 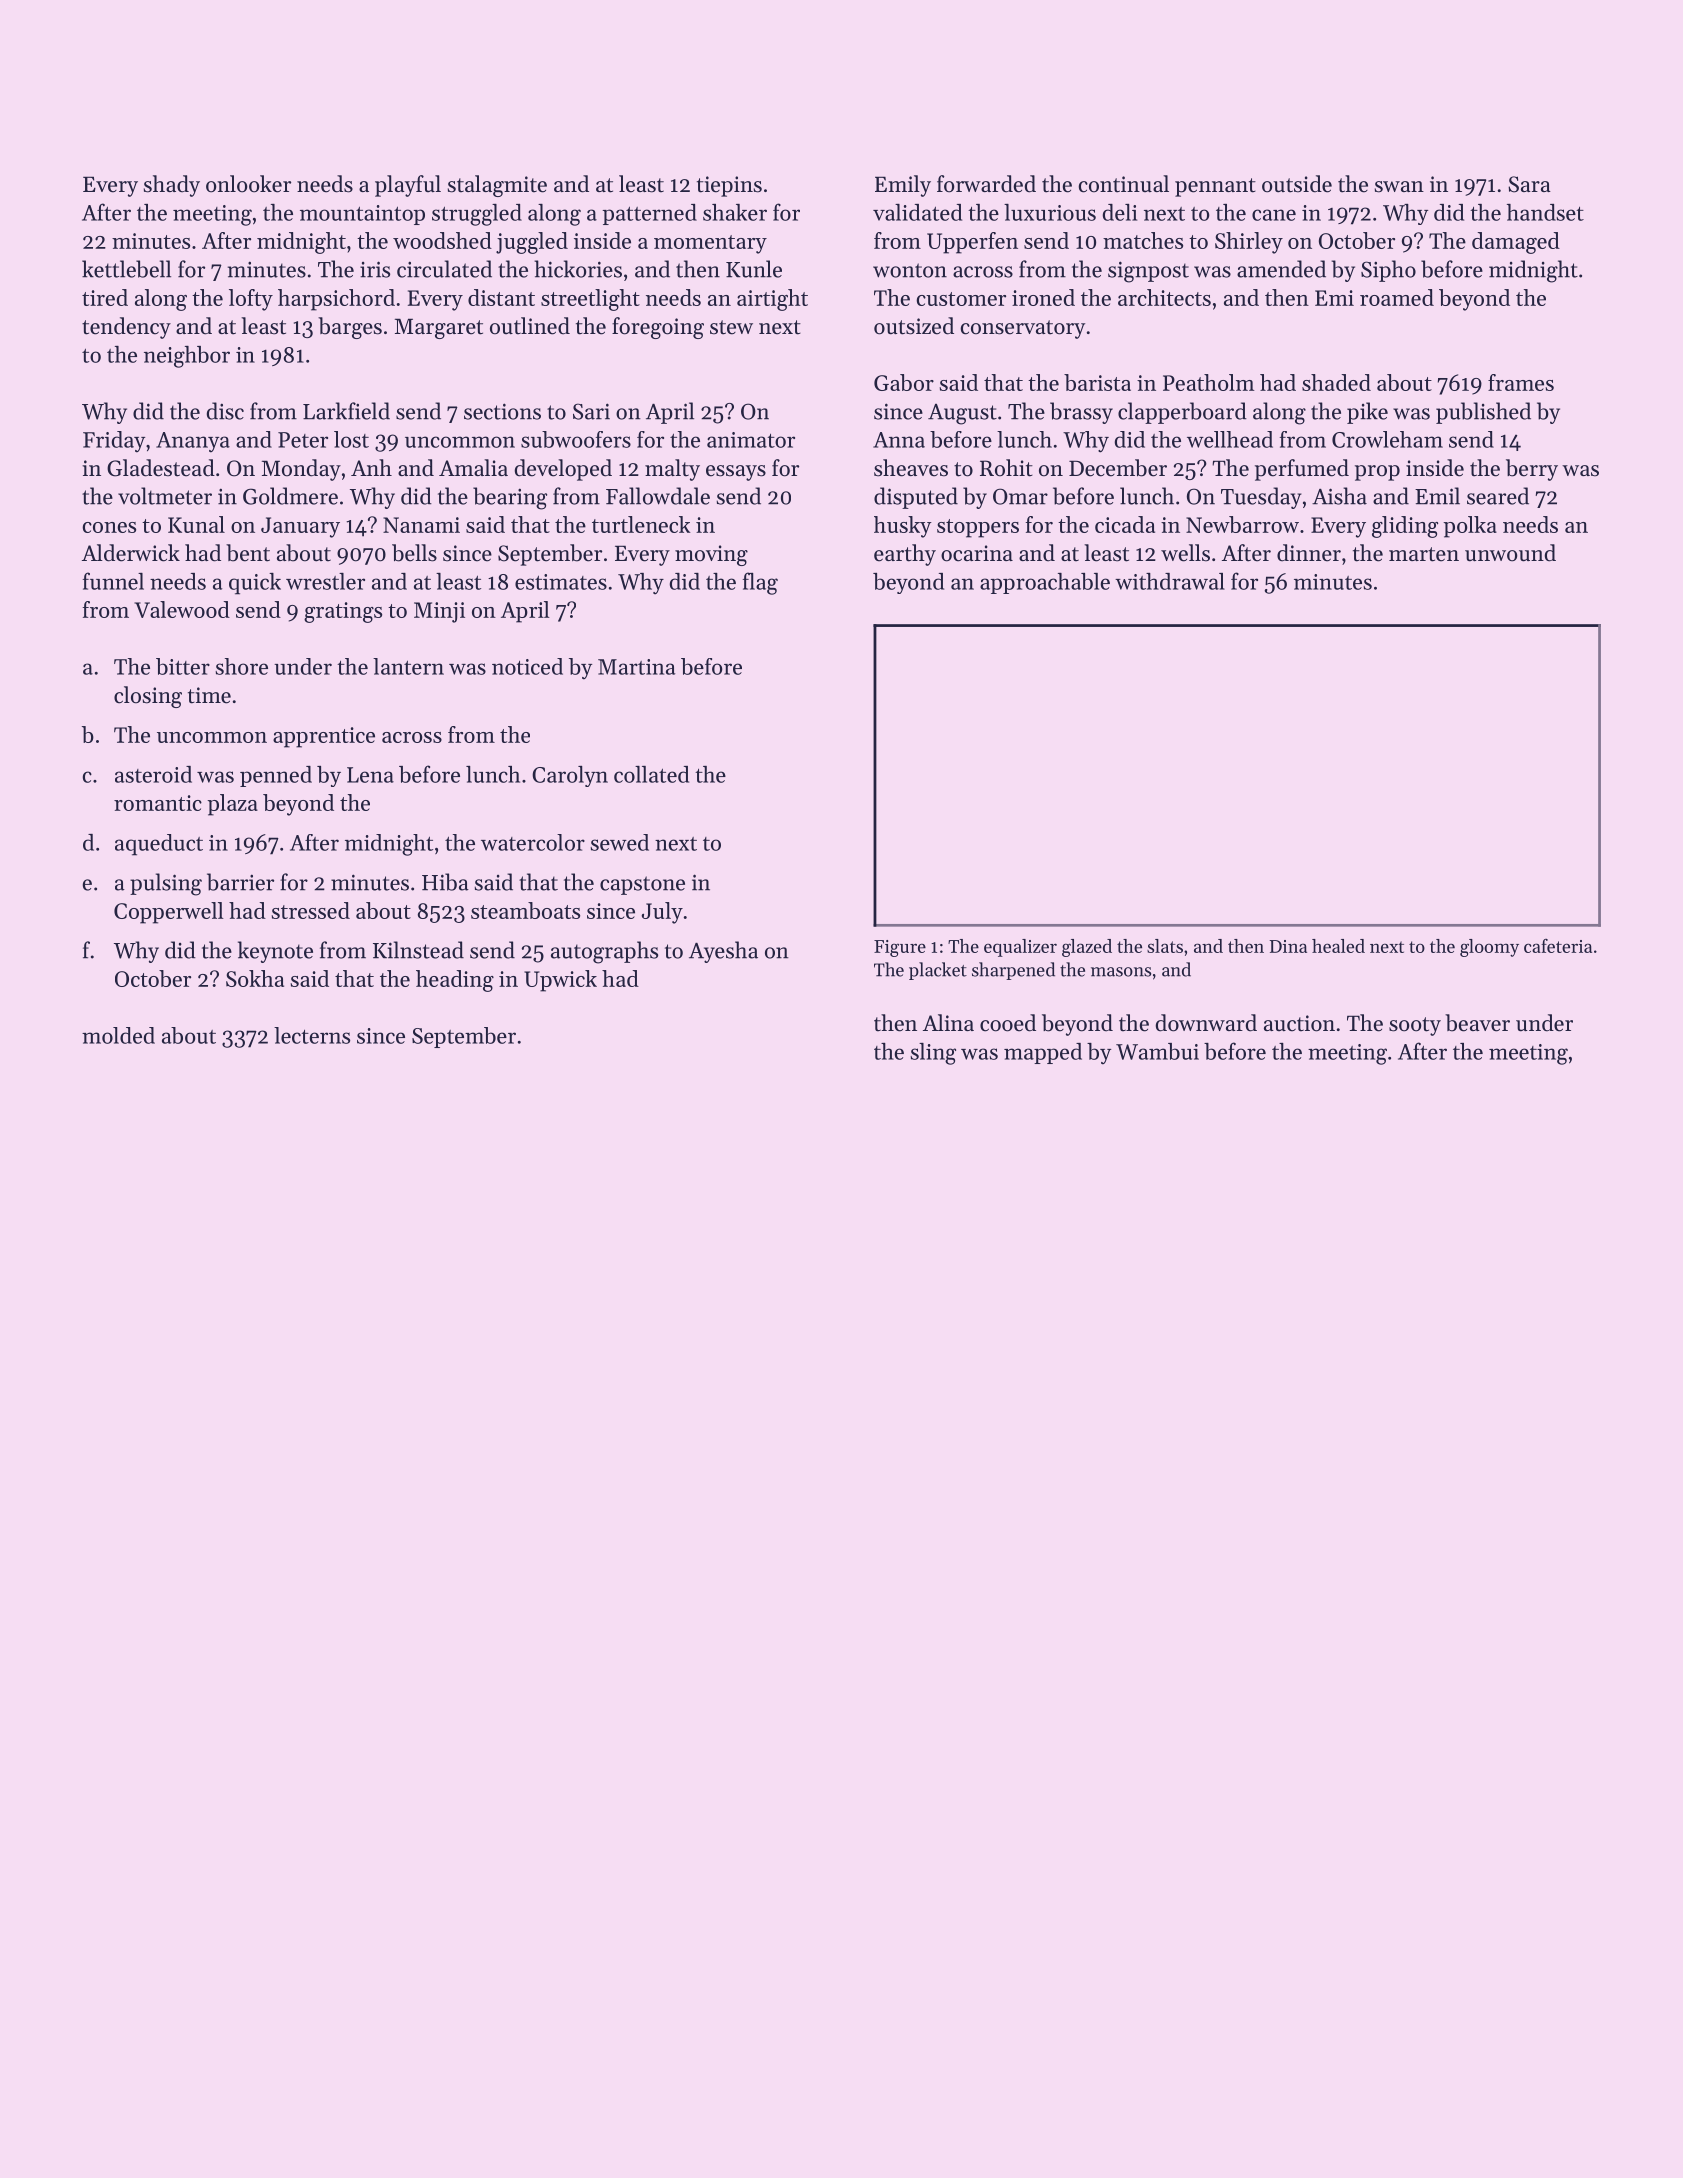 What do you see at coordinates (1510, 553) in the page?
I see `unwound` at bounding box center [1510, 553].
